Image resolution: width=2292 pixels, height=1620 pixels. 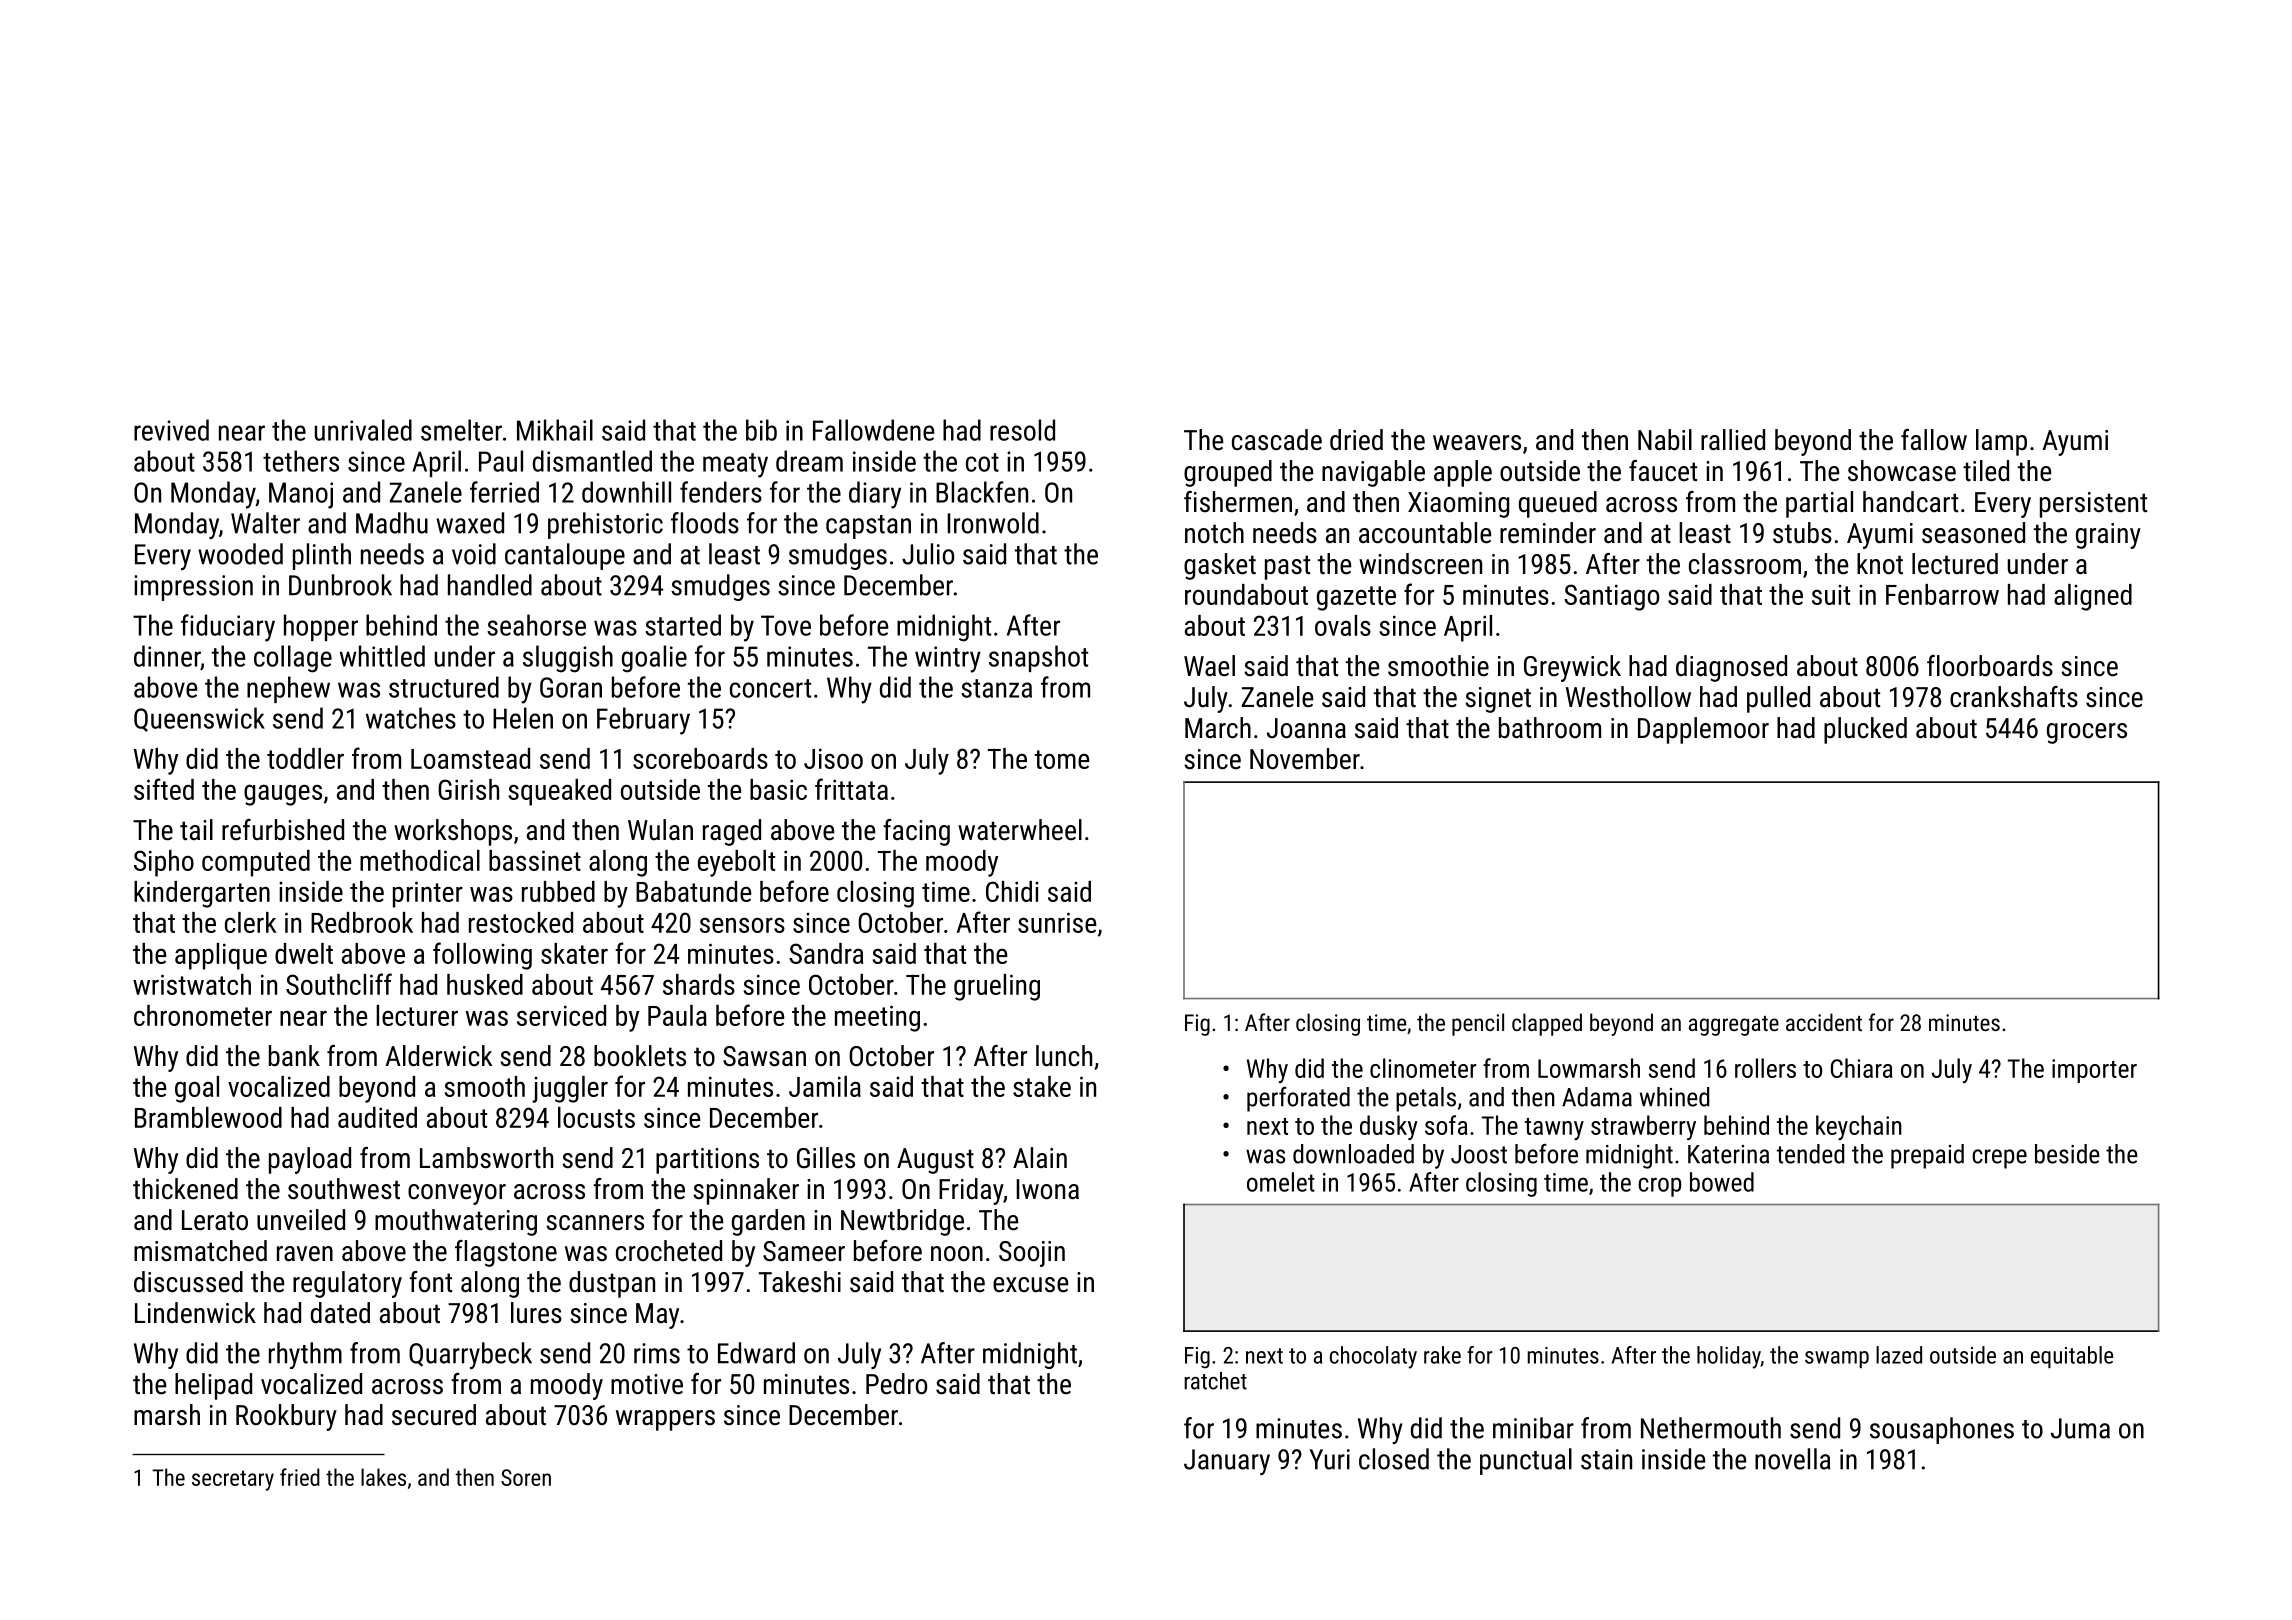 What do you see at coordinates (2093, 505) in the image?
I see `persistent` at bounding box center [2093, 505].
